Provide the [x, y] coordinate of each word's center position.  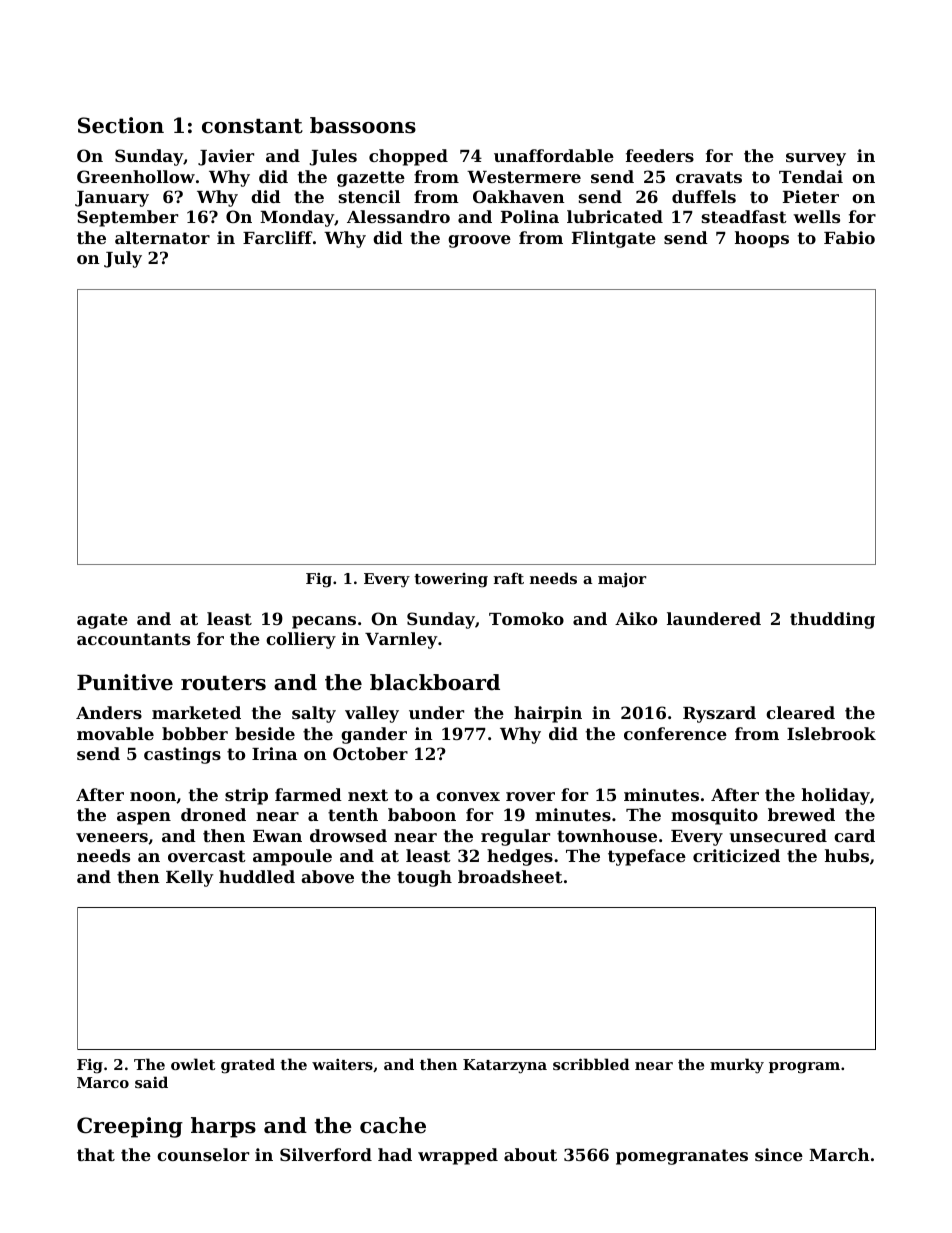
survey [816, 159]
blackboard [435, 682]
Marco [103, 1082]
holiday [836, 796]
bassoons [363, 125]
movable [115, 733]
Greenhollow [136, 176]
